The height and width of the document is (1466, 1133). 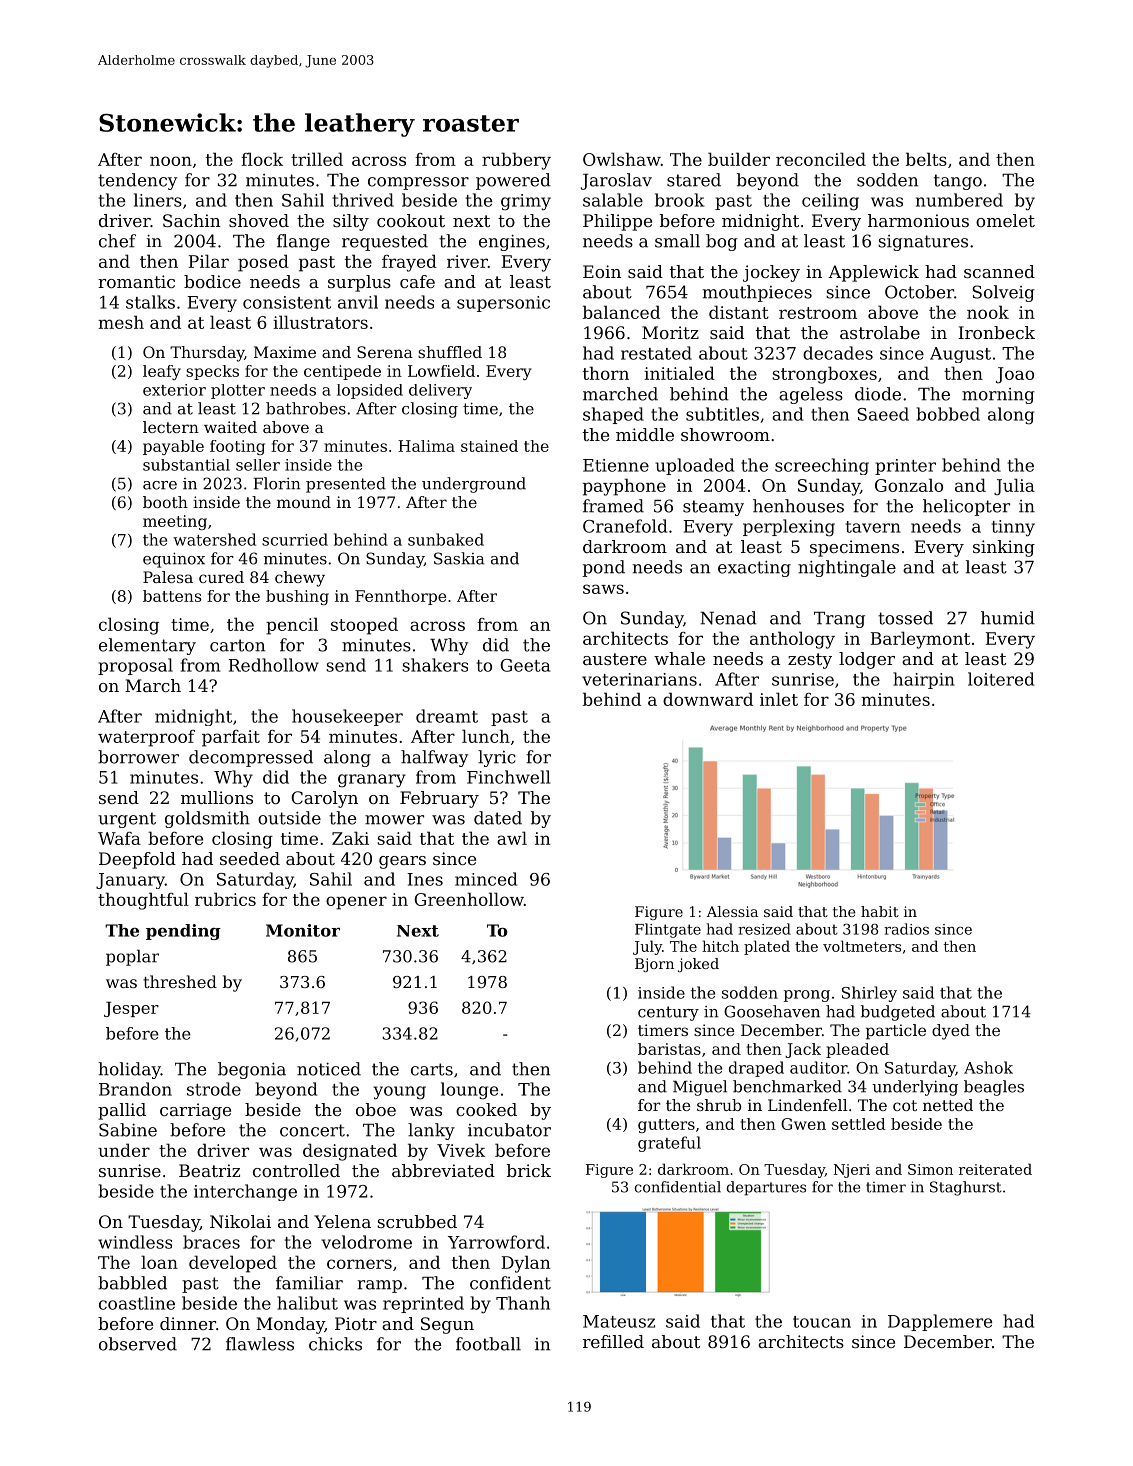 I want to click on parfait, so click(x=231, y=738).
